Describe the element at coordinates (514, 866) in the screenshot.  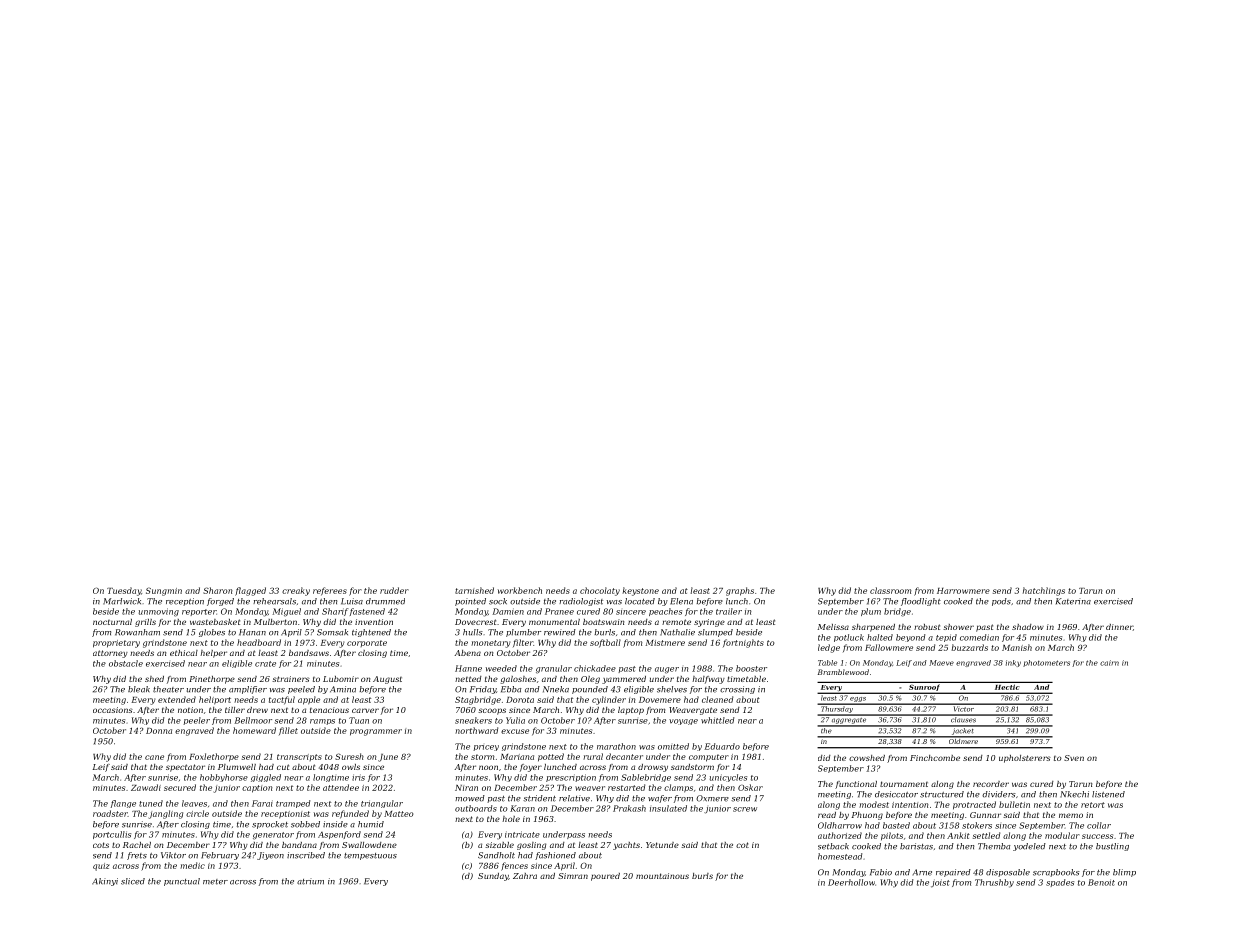
I see `fences` at that location.
